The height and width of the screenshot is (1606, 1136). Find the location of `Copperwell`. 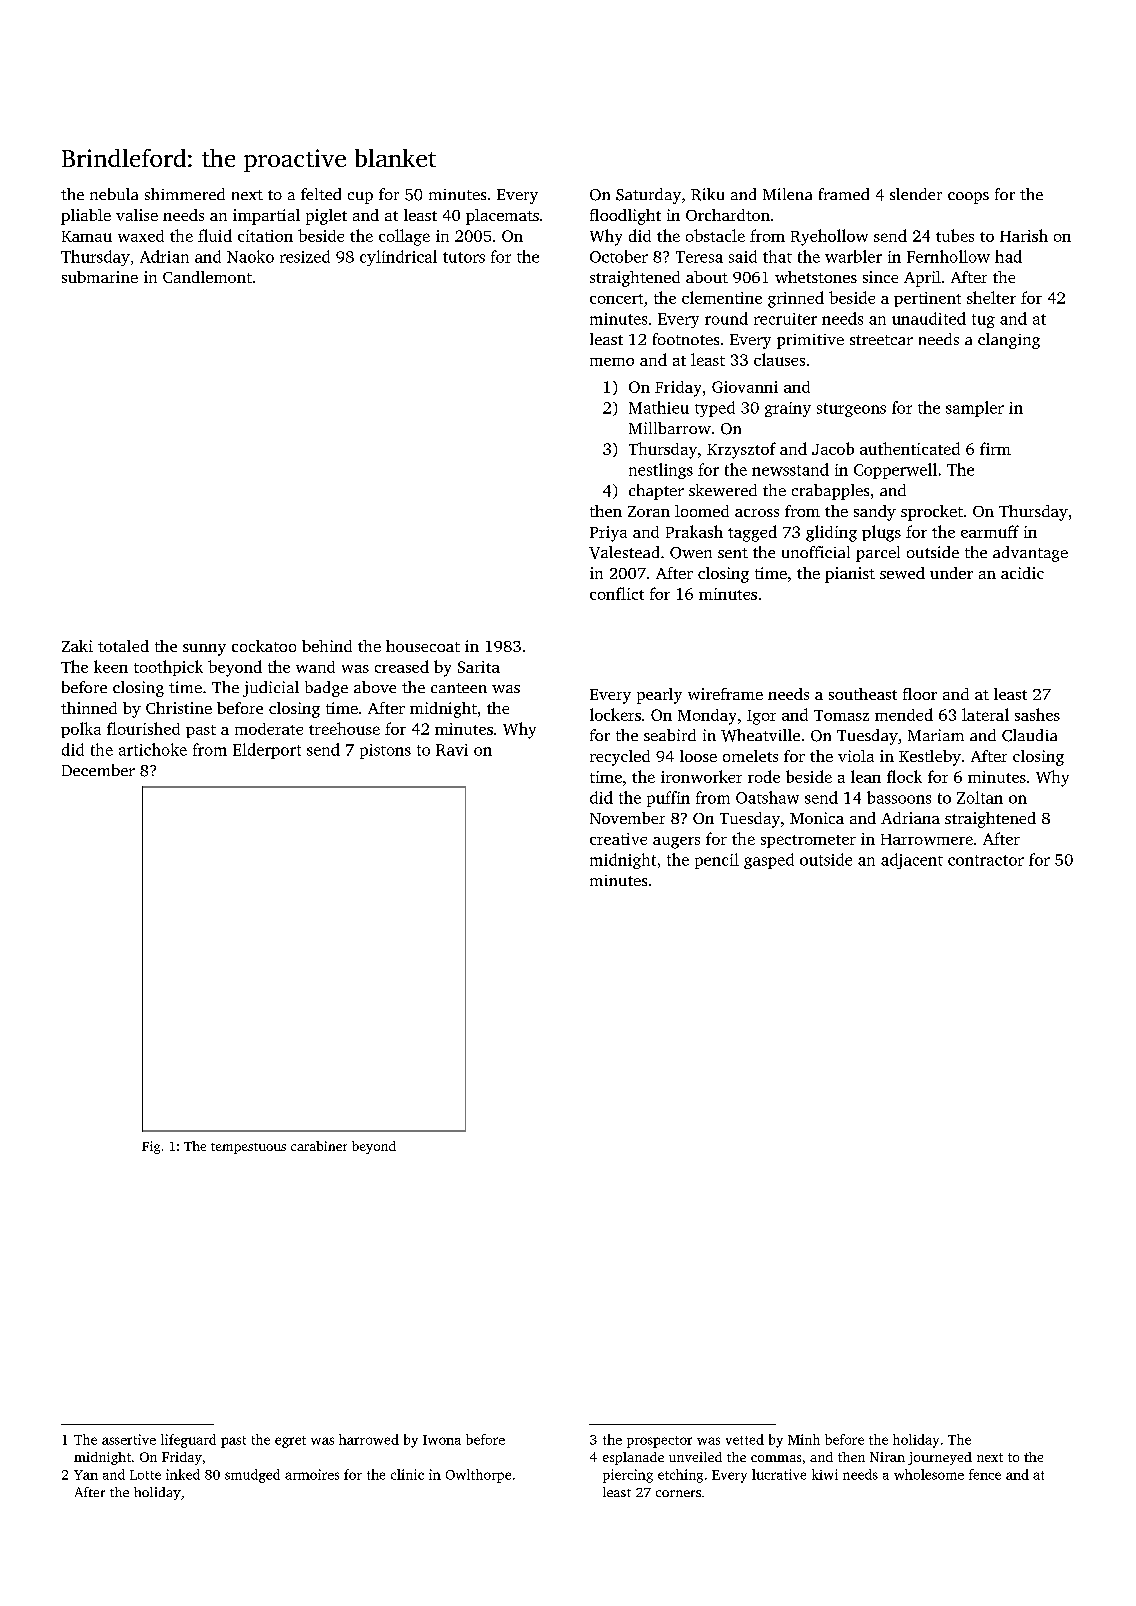

Copperwell is located at coordinates (895, 471).
